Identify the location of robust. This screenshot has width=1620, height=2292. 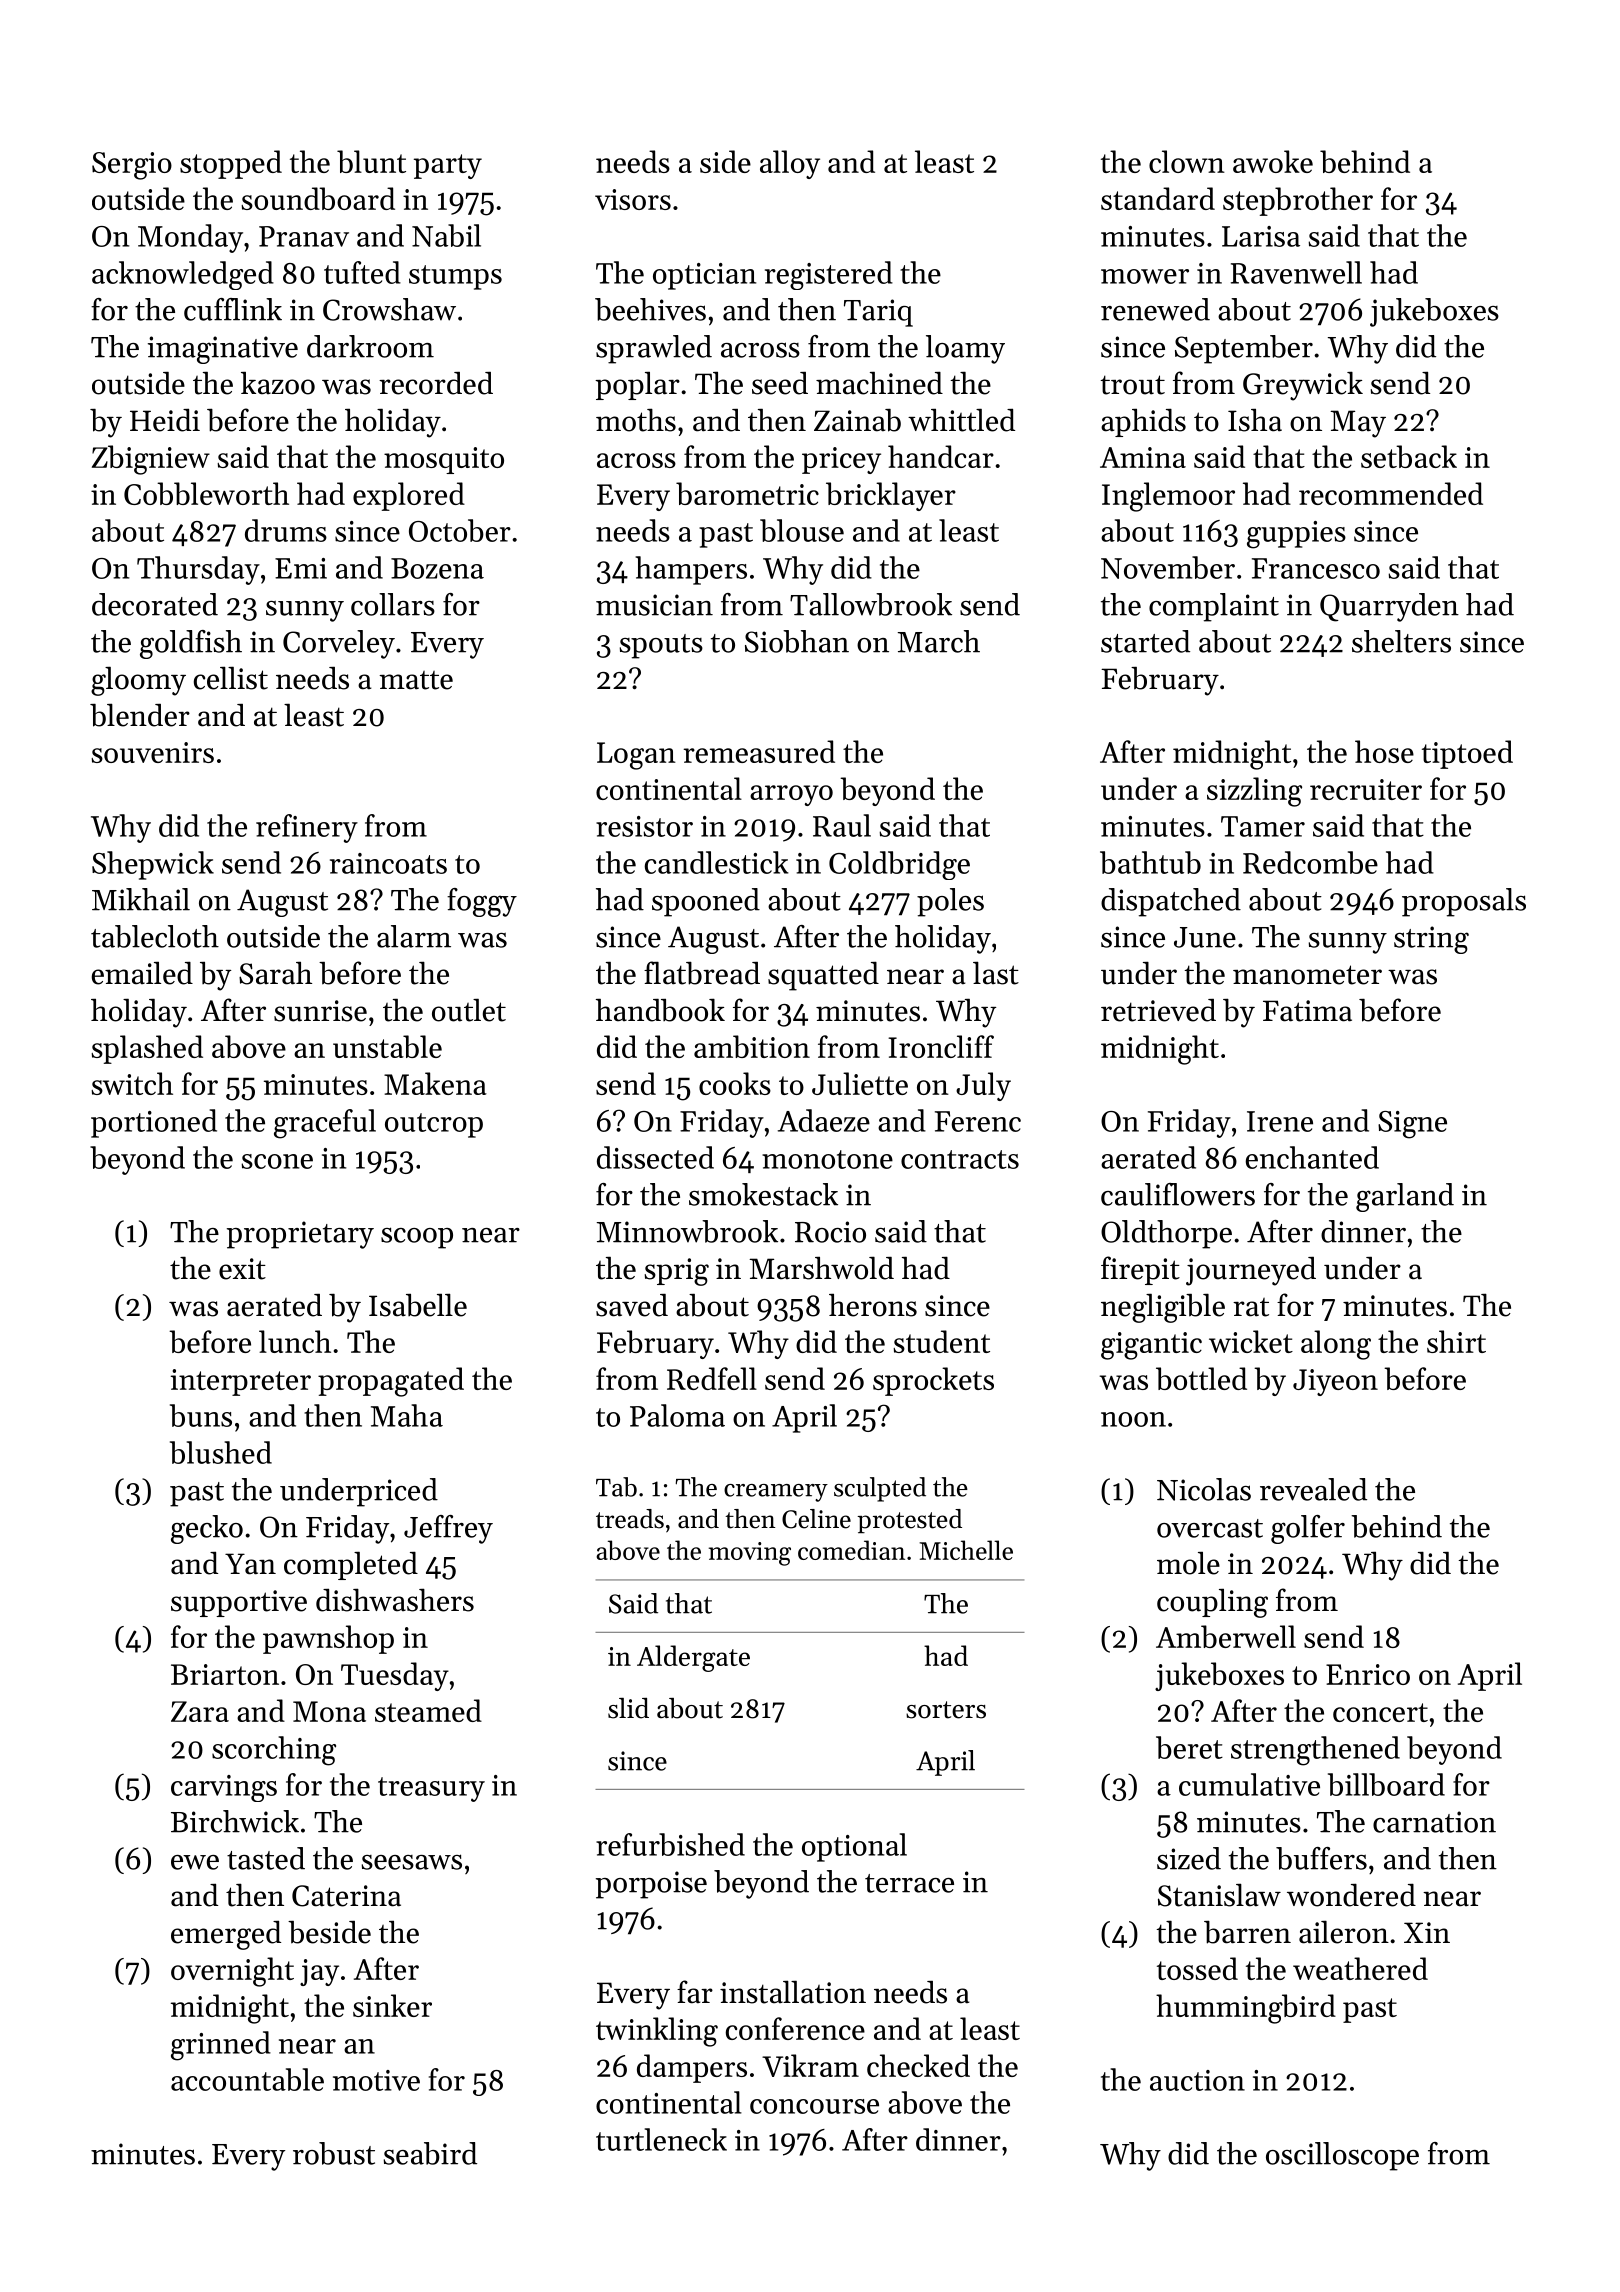
(334, 2153).
